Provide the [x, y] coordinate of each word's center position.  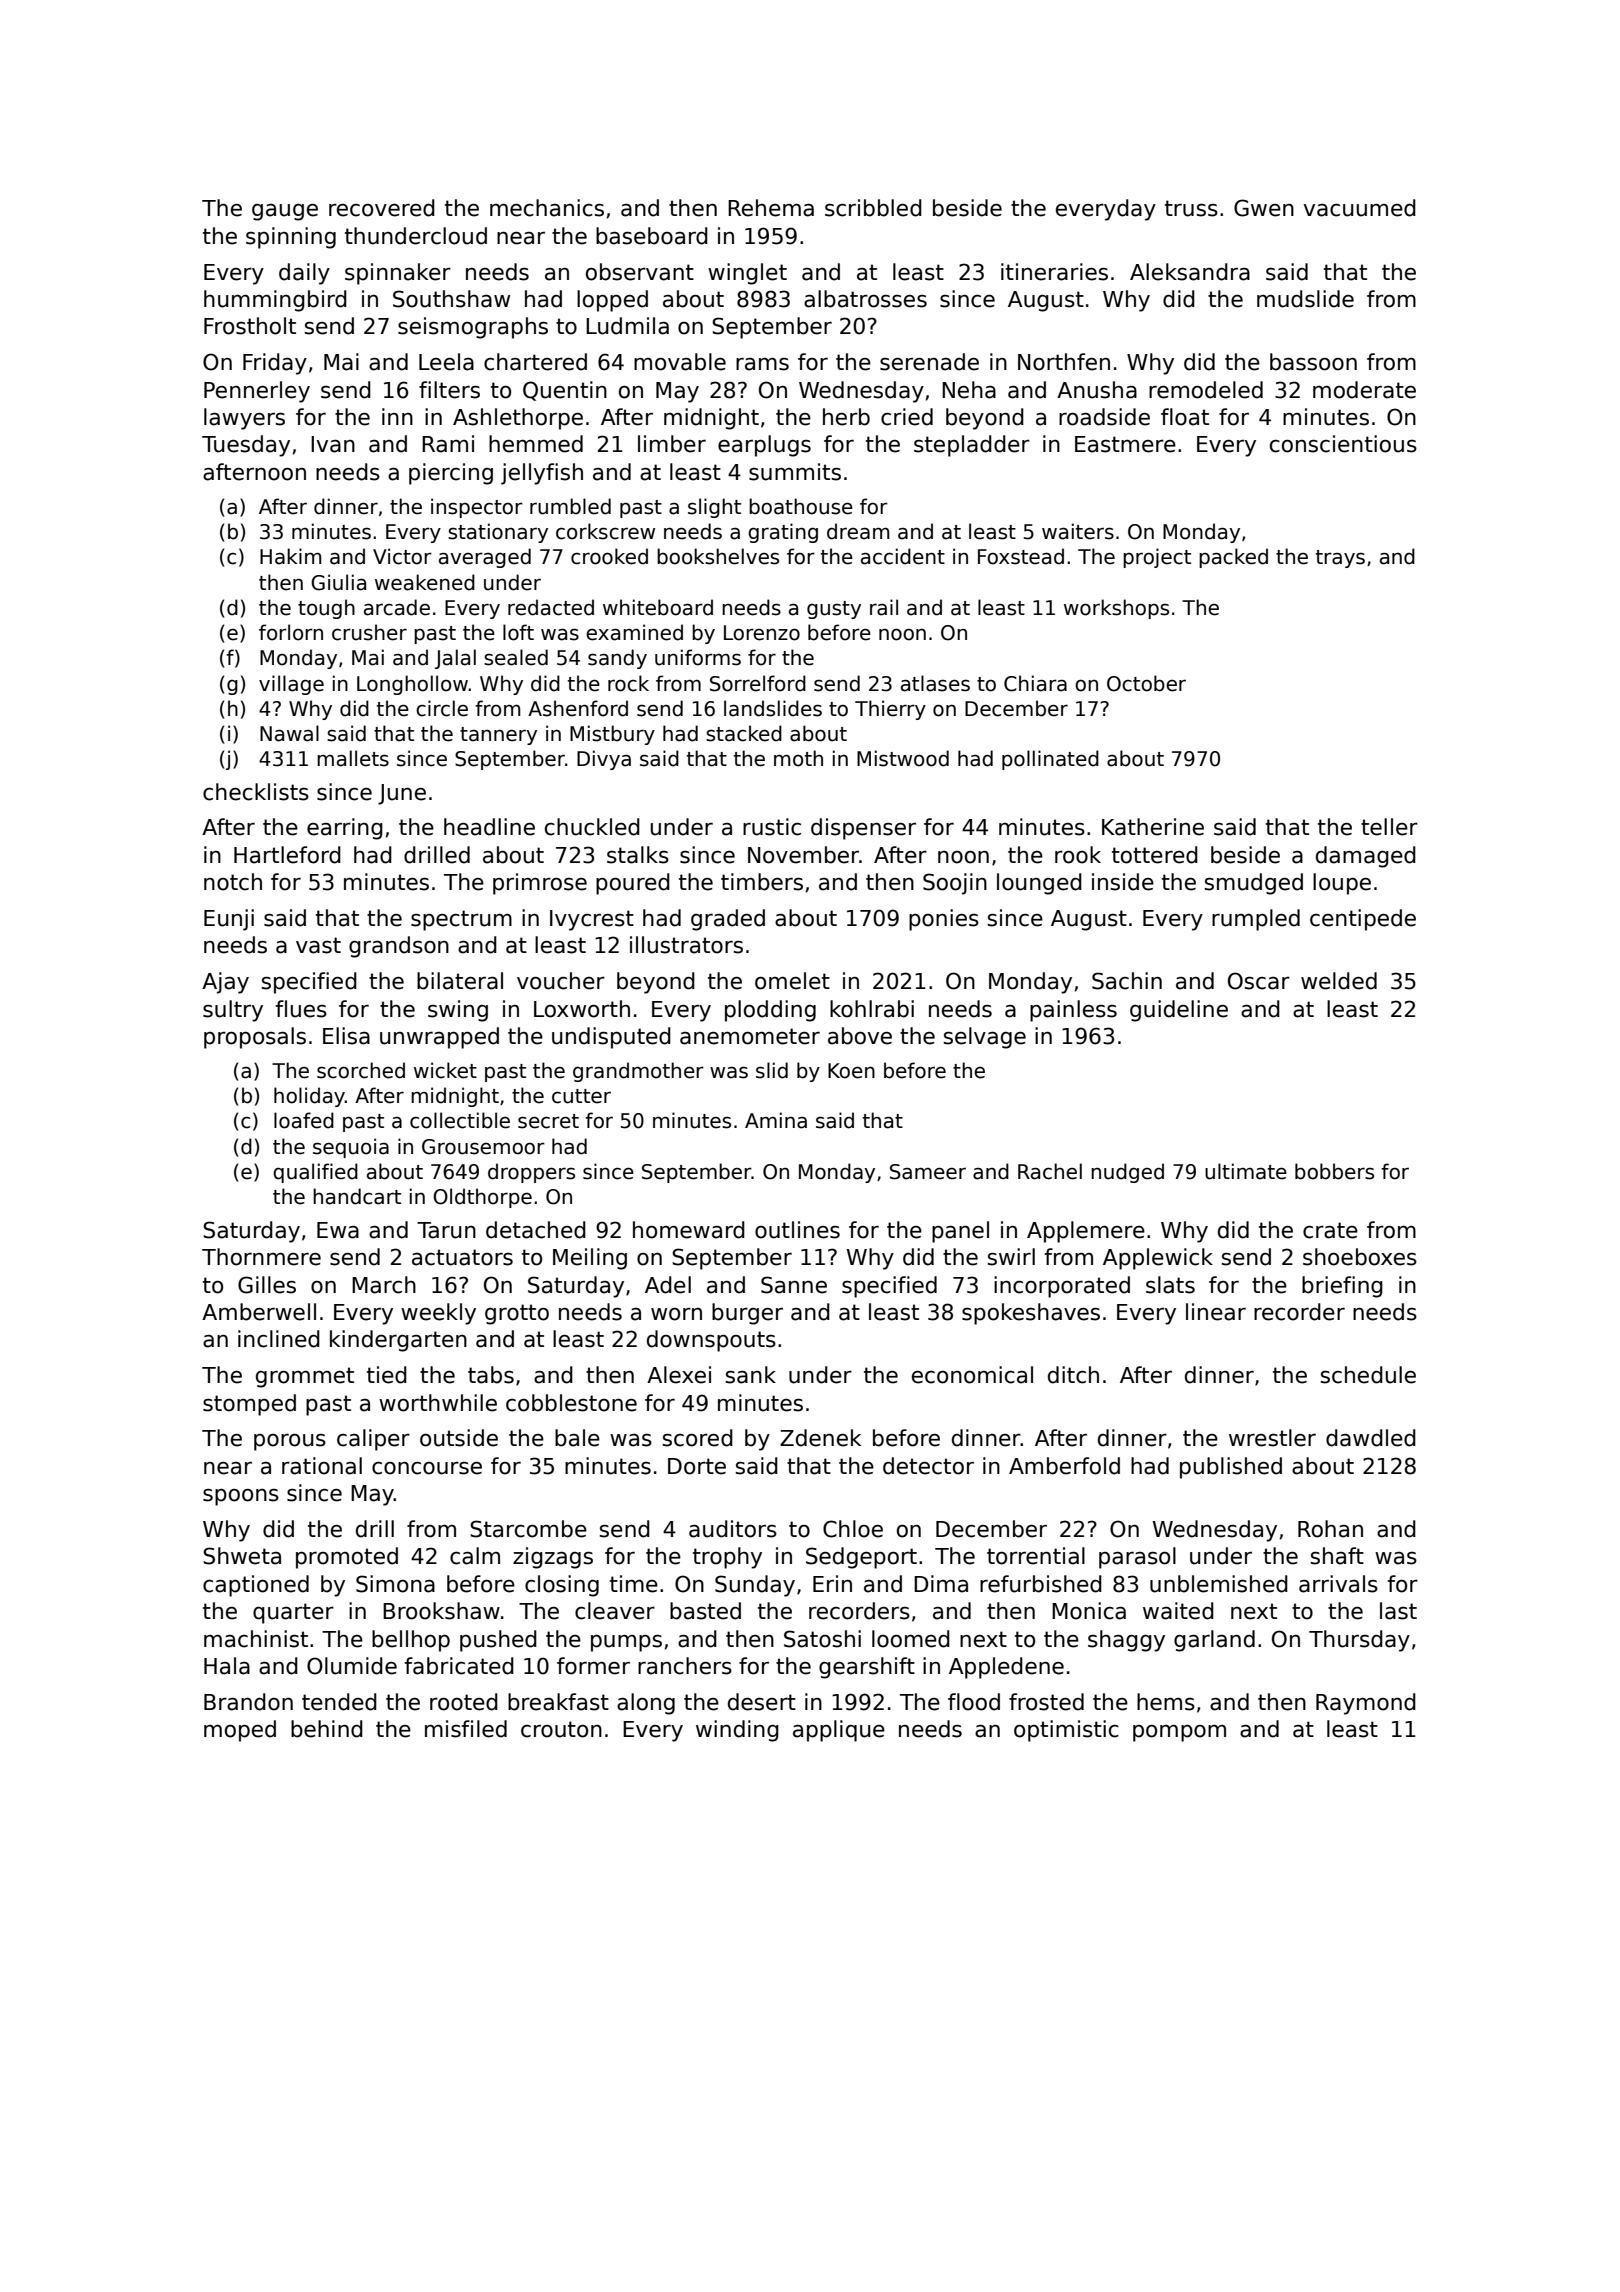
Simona [395, 1584]
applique [839, 1731]
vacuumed [1360, 208]
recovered [382, 208]
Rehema [771, 208]
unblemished [1219, 1584]
